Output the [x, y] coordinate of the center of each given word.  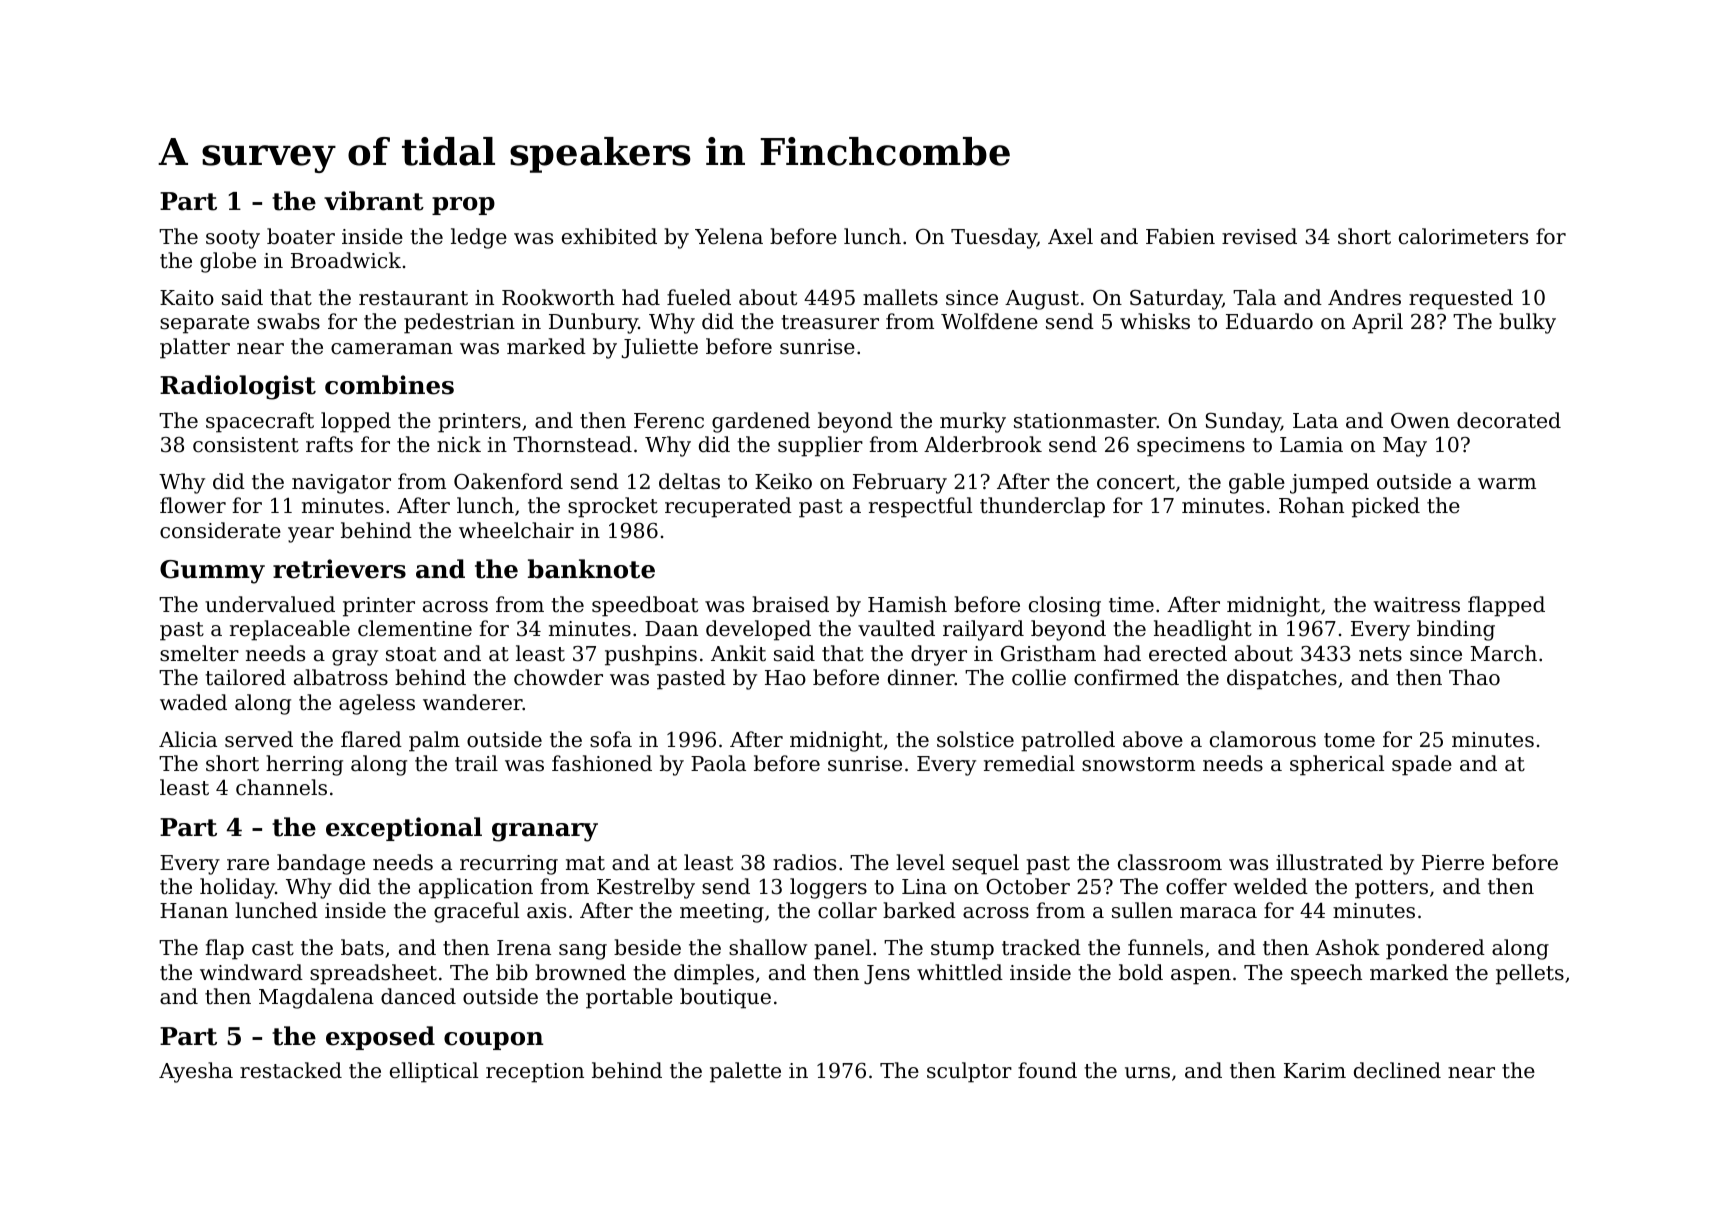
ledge [479, 238]
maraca [1218, 913]
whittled [960, 972]
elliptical [434, 1072]
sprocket [613, 507]
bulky [1527, 323]
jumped [1329, 483]
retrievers [339, 569]
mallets [900, 297]
